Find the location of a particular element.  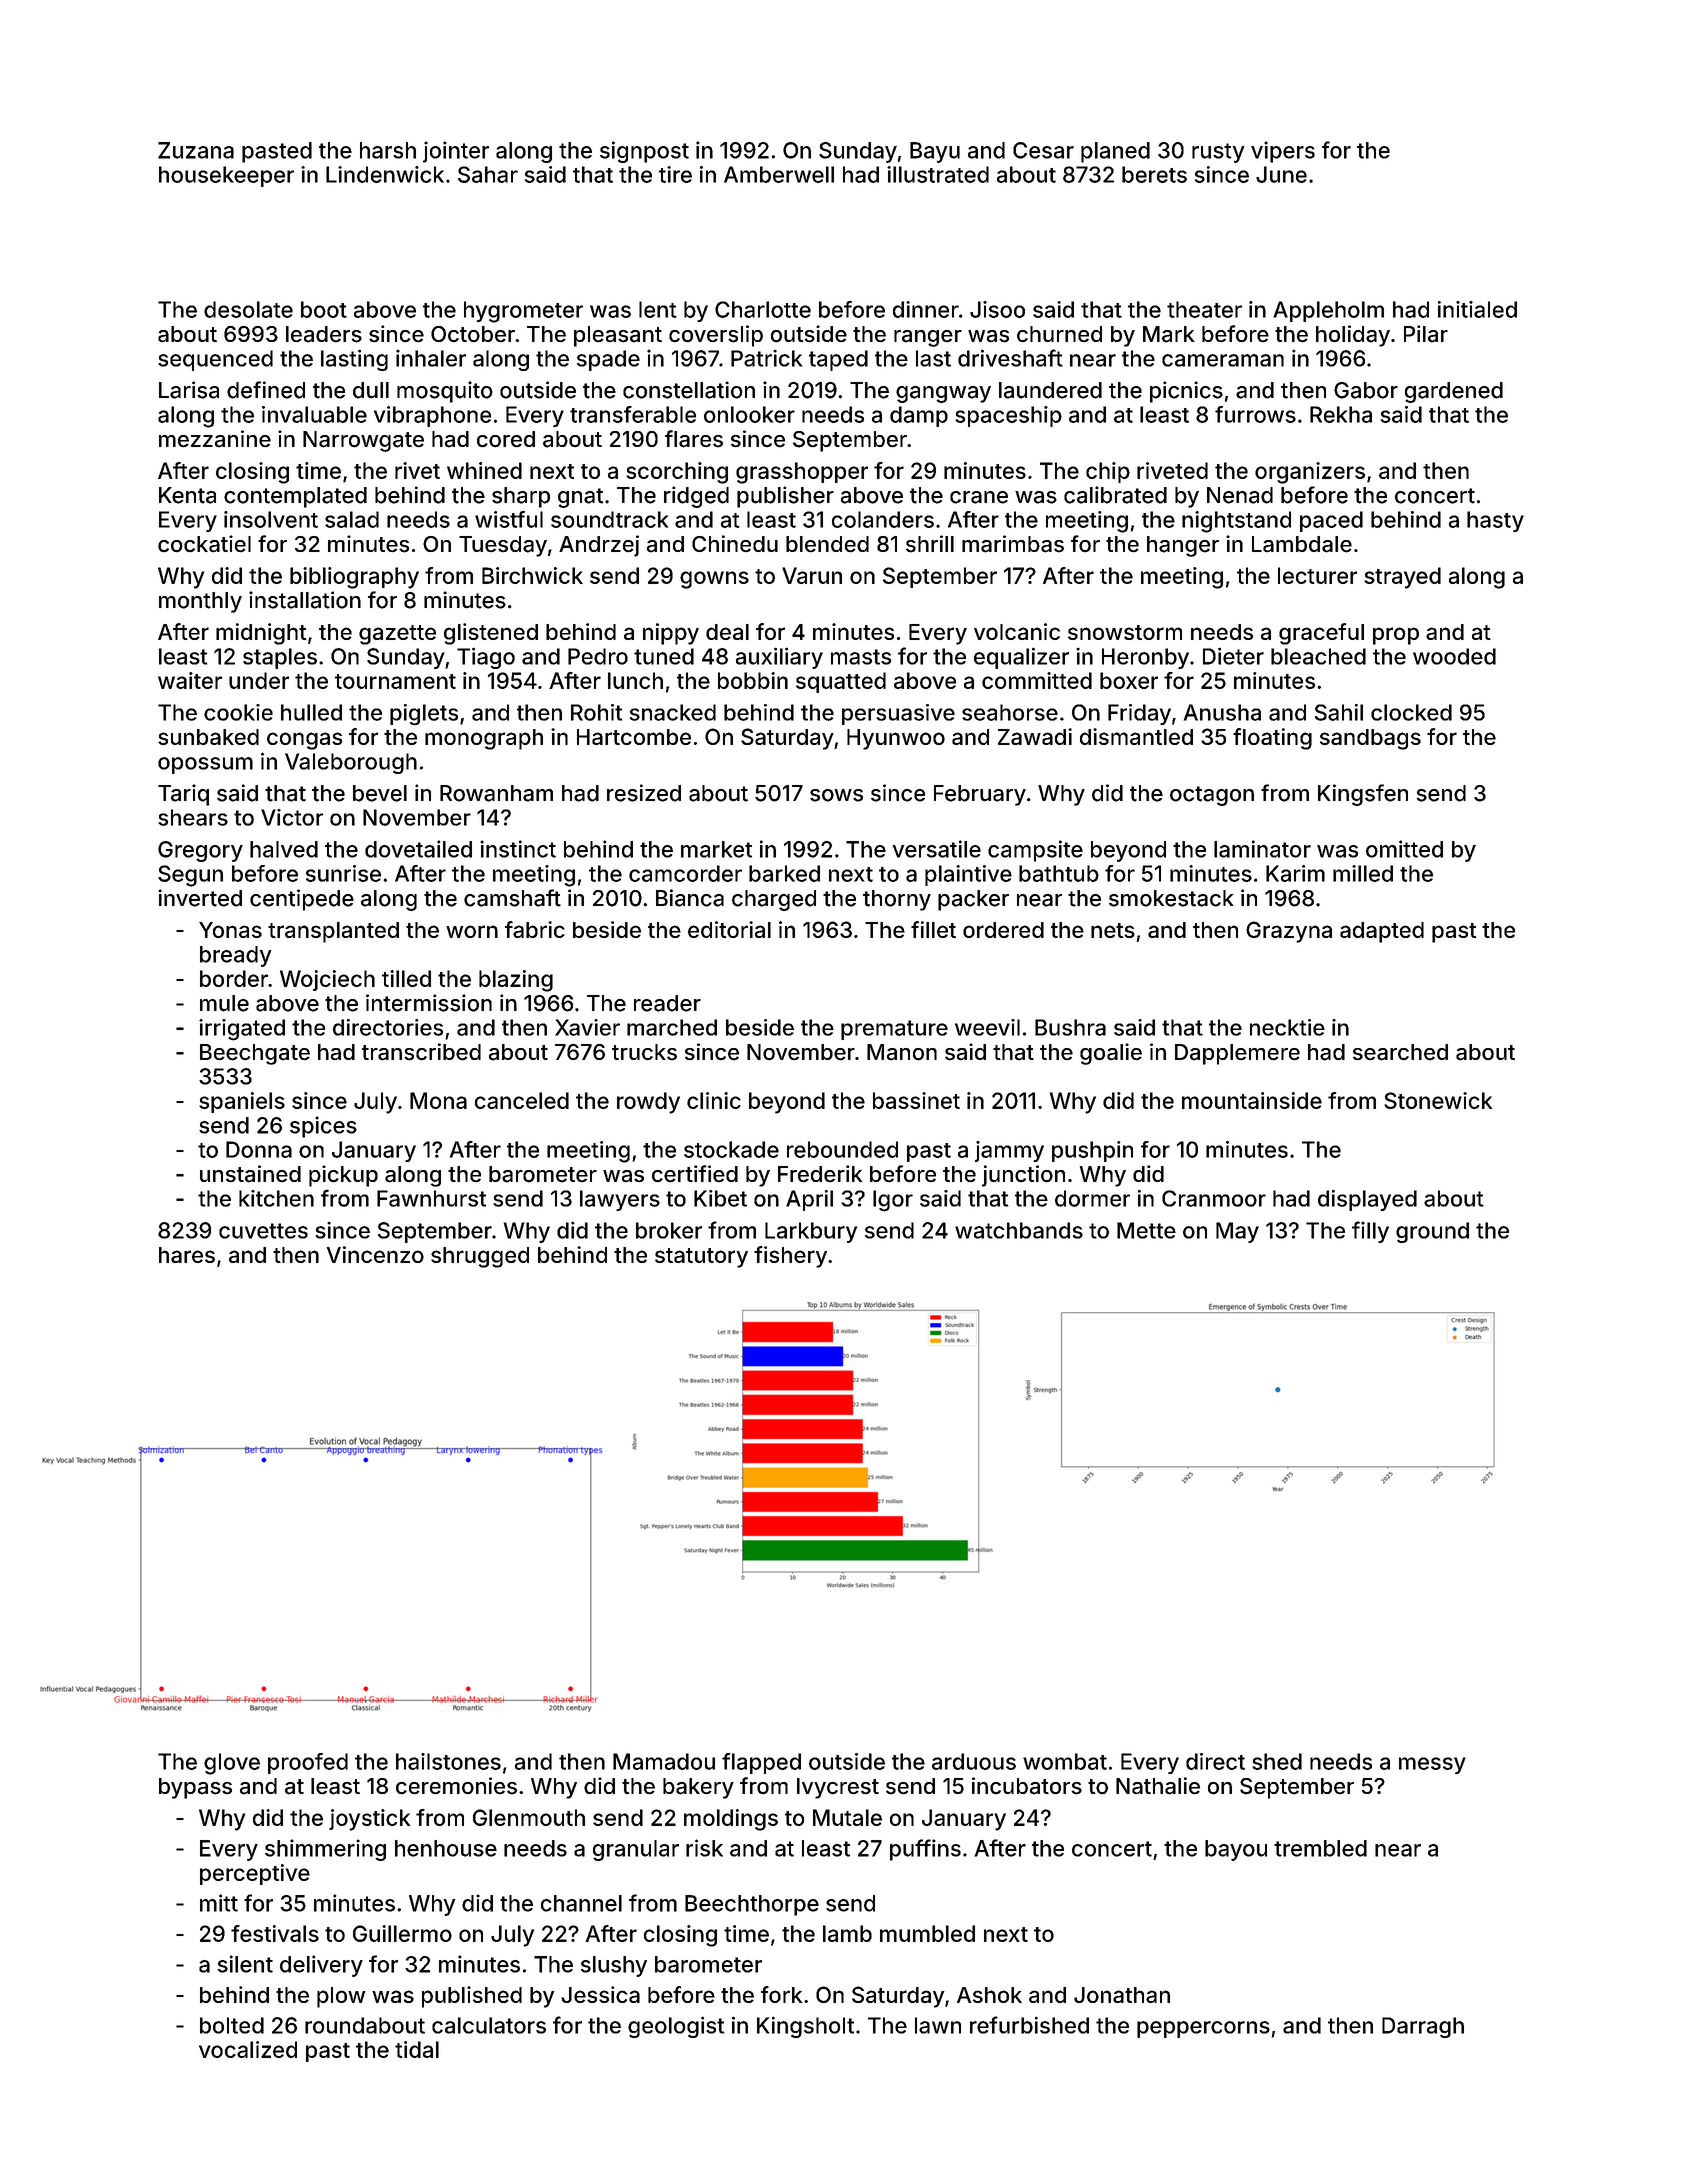

Dapplemere is located at coordinates (1237, 1054).
